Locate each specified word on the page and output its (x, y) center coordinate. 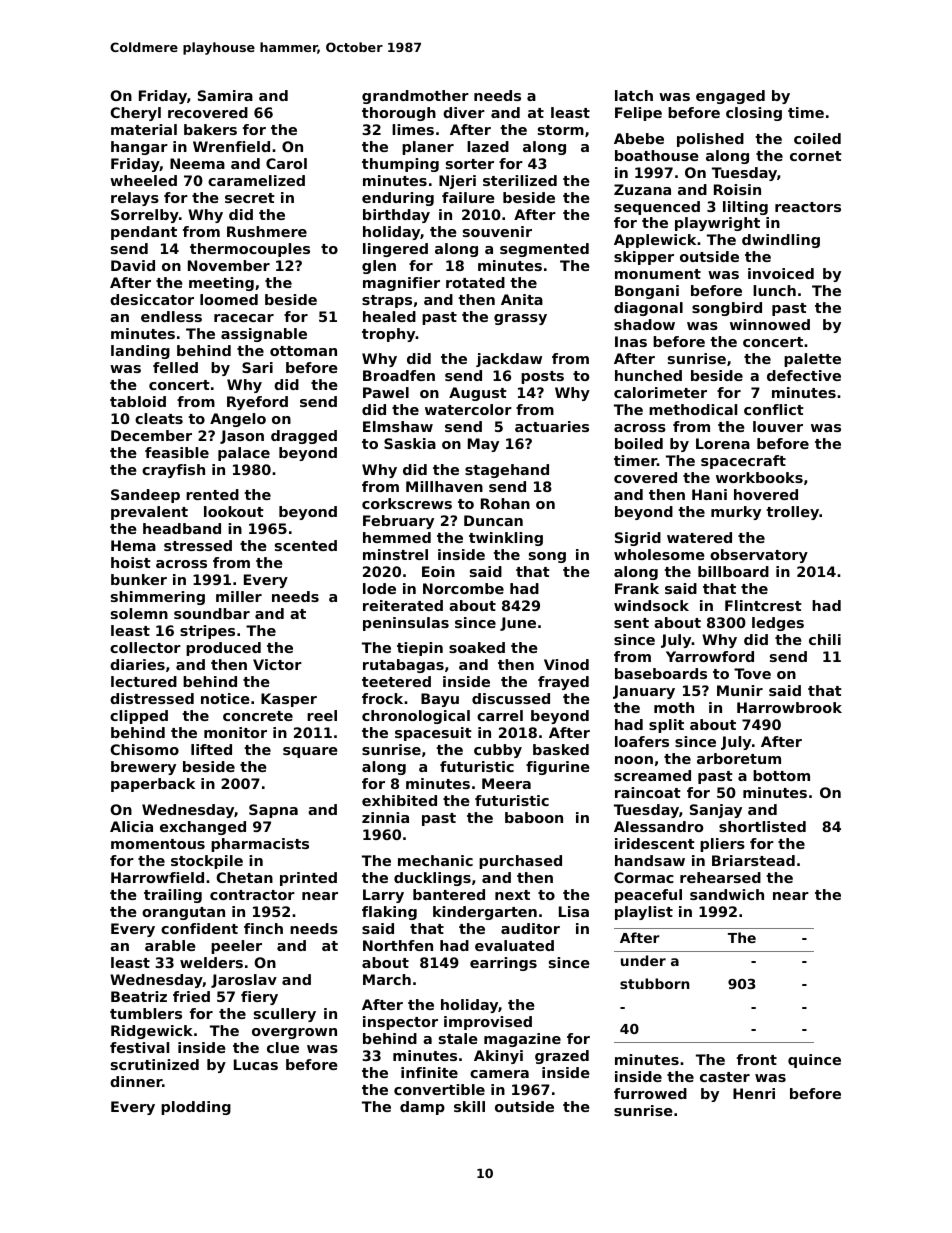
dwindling (781, 241)
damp (422, 1108)
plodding (196, 1108)
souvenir (497, 231)
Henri (754, 1093)
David (133, 265)
